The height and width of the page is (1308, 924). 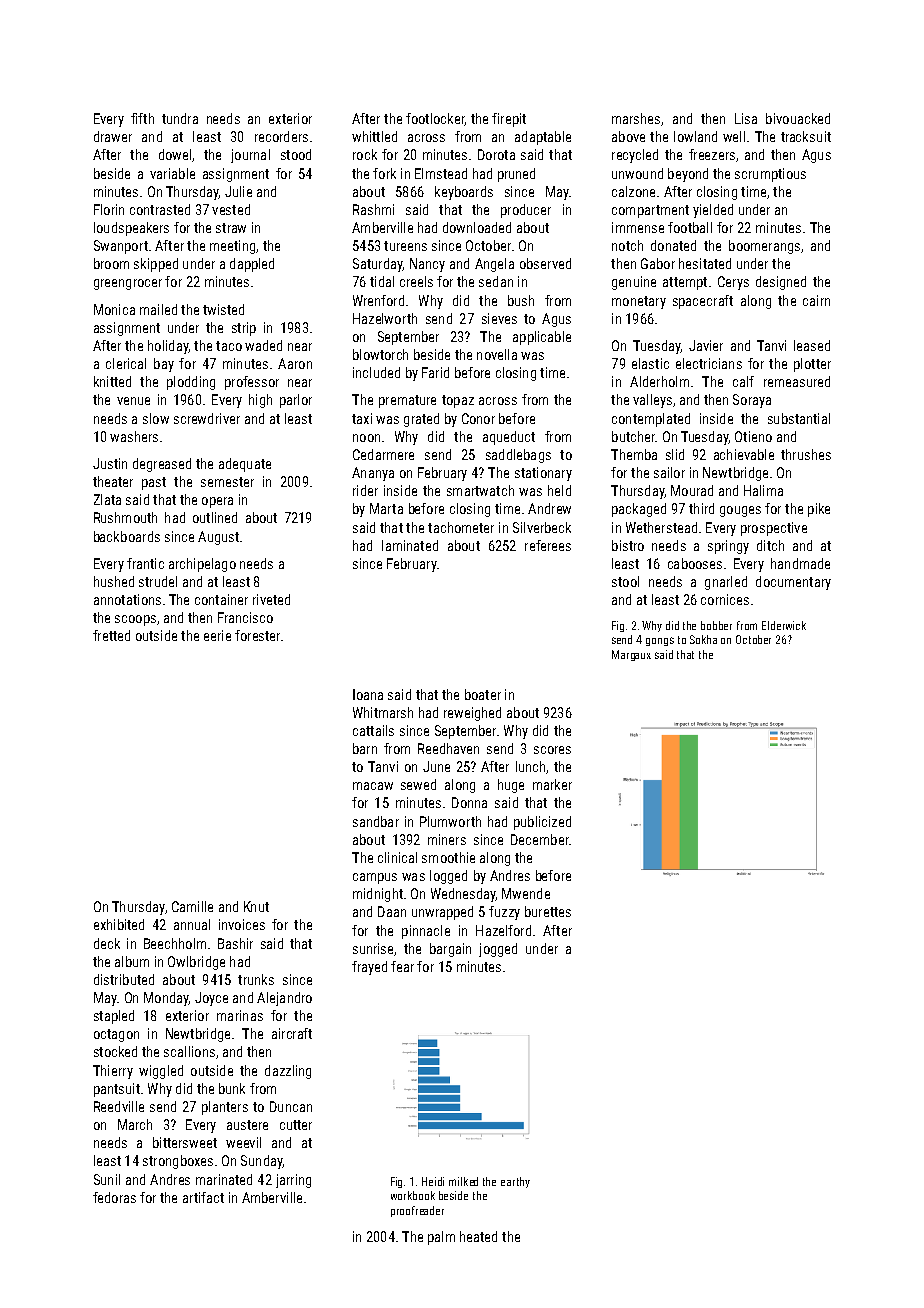 What do you see at coordinates (746, 118) in the page?
I see `Lisa` at bounding box center [746, 118].
